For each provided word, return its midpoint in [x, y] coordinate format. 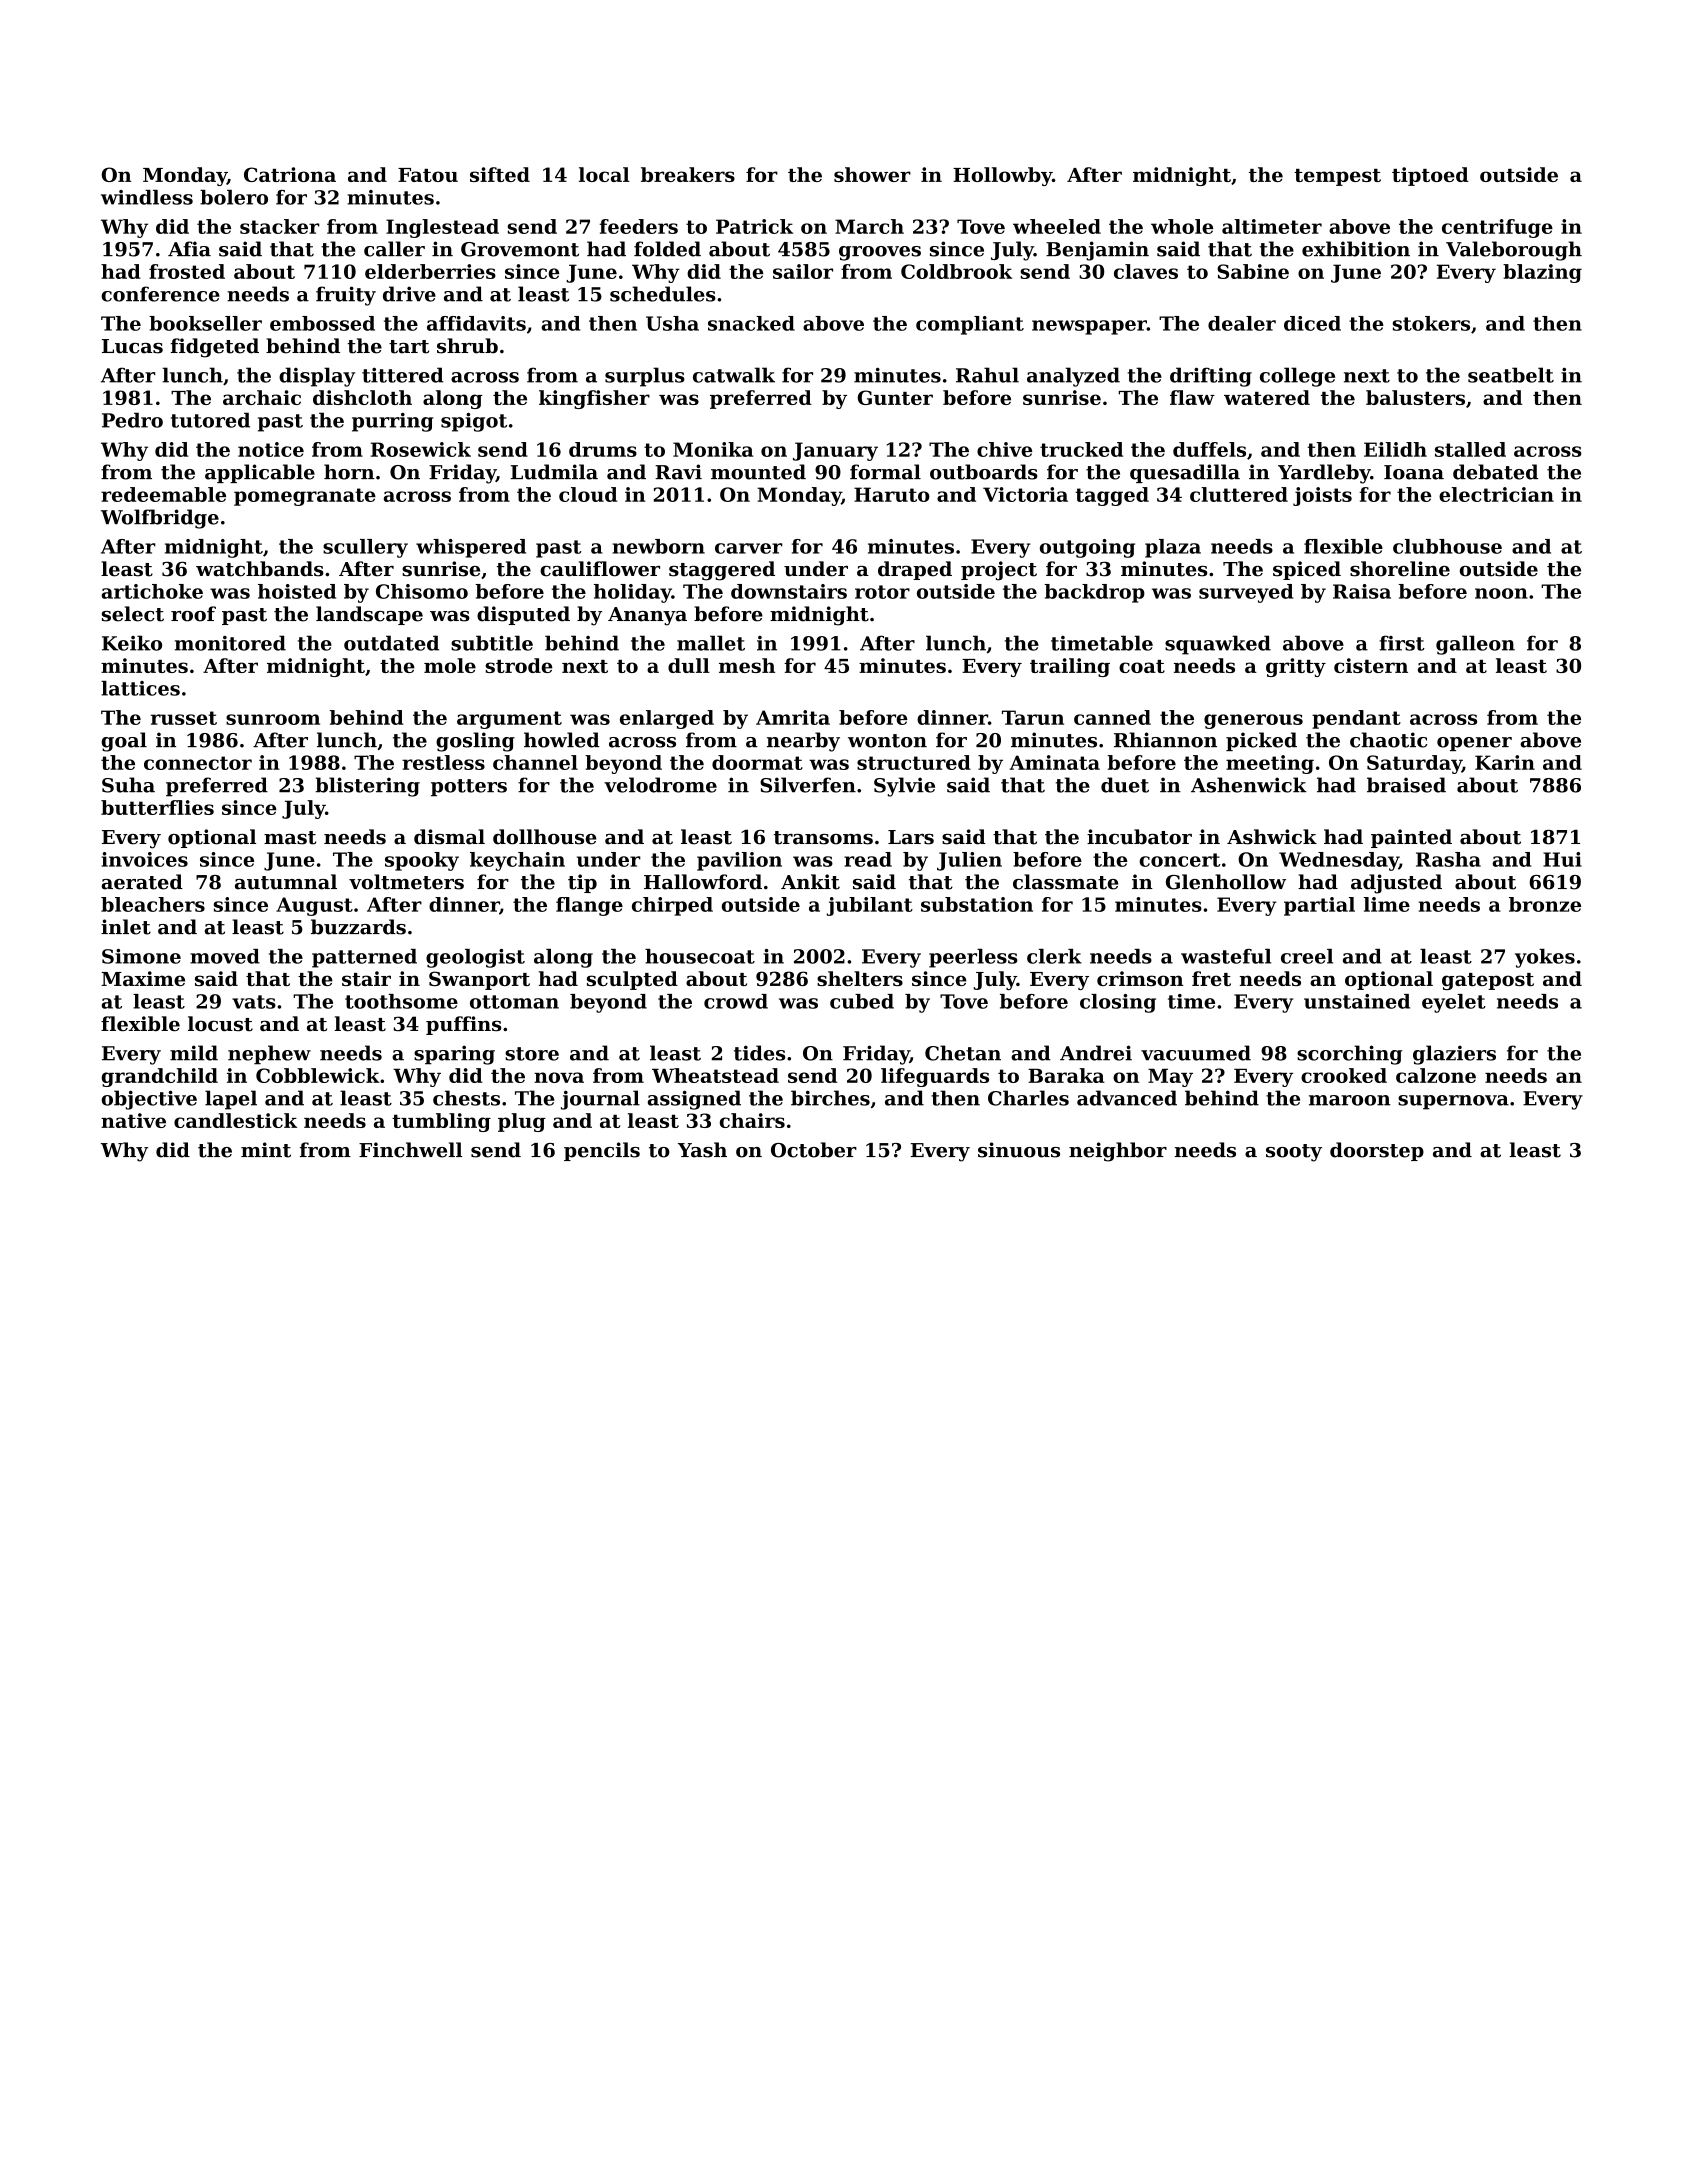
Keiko [132, 643]
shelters [860, 978]
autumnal [286, 882]
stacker [280, 226]
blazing [1542, 273]
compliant [970, 325]
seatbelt [1511, 375]
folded [667, 249]
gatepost [1488, 981]
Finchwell [410, 1150]
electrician [1496, 494]
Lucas [132, 346]
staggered [722, 571]
